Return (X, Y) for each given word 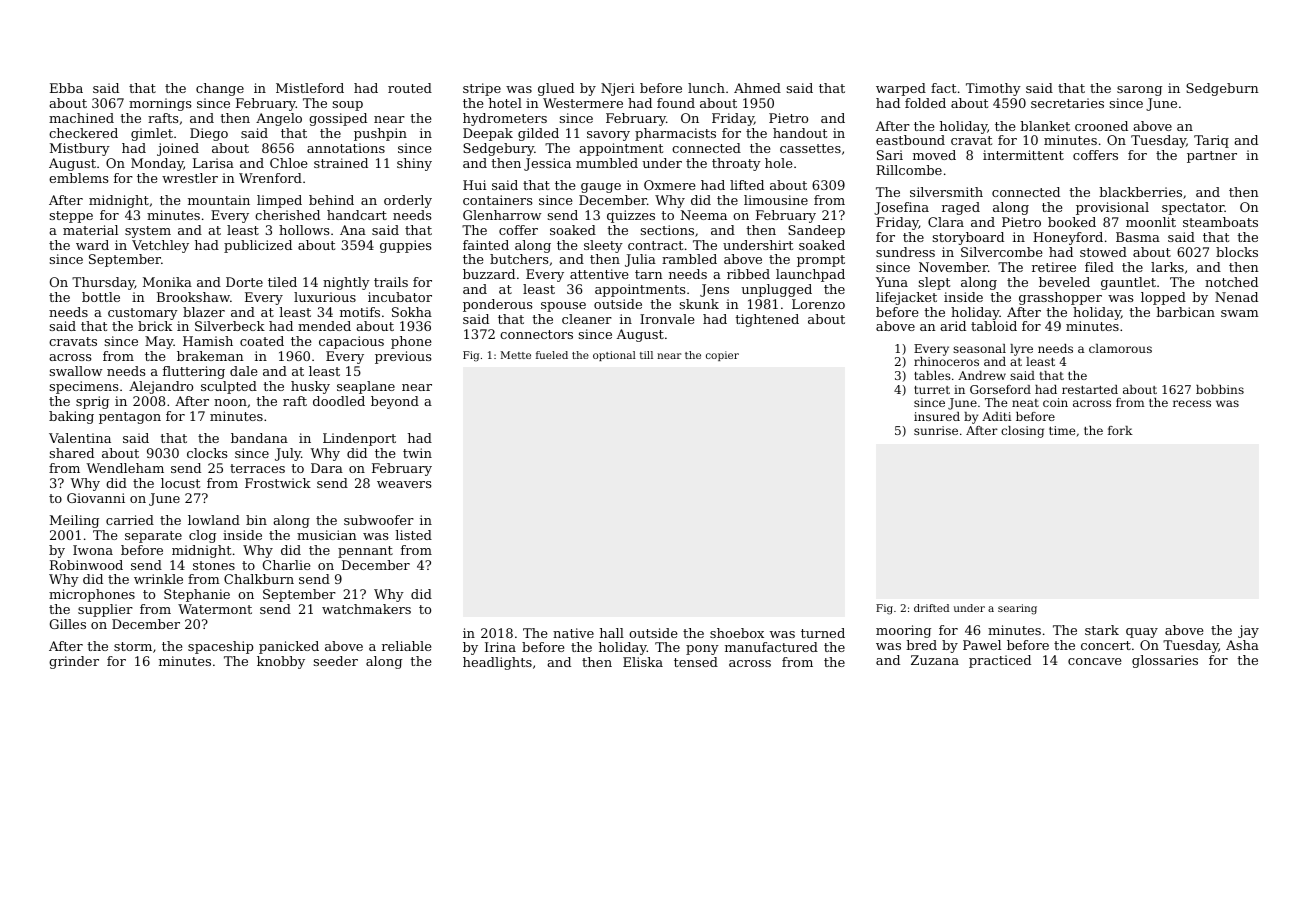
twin (417, 453)
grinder (74, 662)
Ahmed (757, 88)
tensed (696, 662)
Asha (1242, 645)
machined (81, 118)
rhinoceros (946, 361)
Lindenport (359, 439)
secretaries (1067, 103)
